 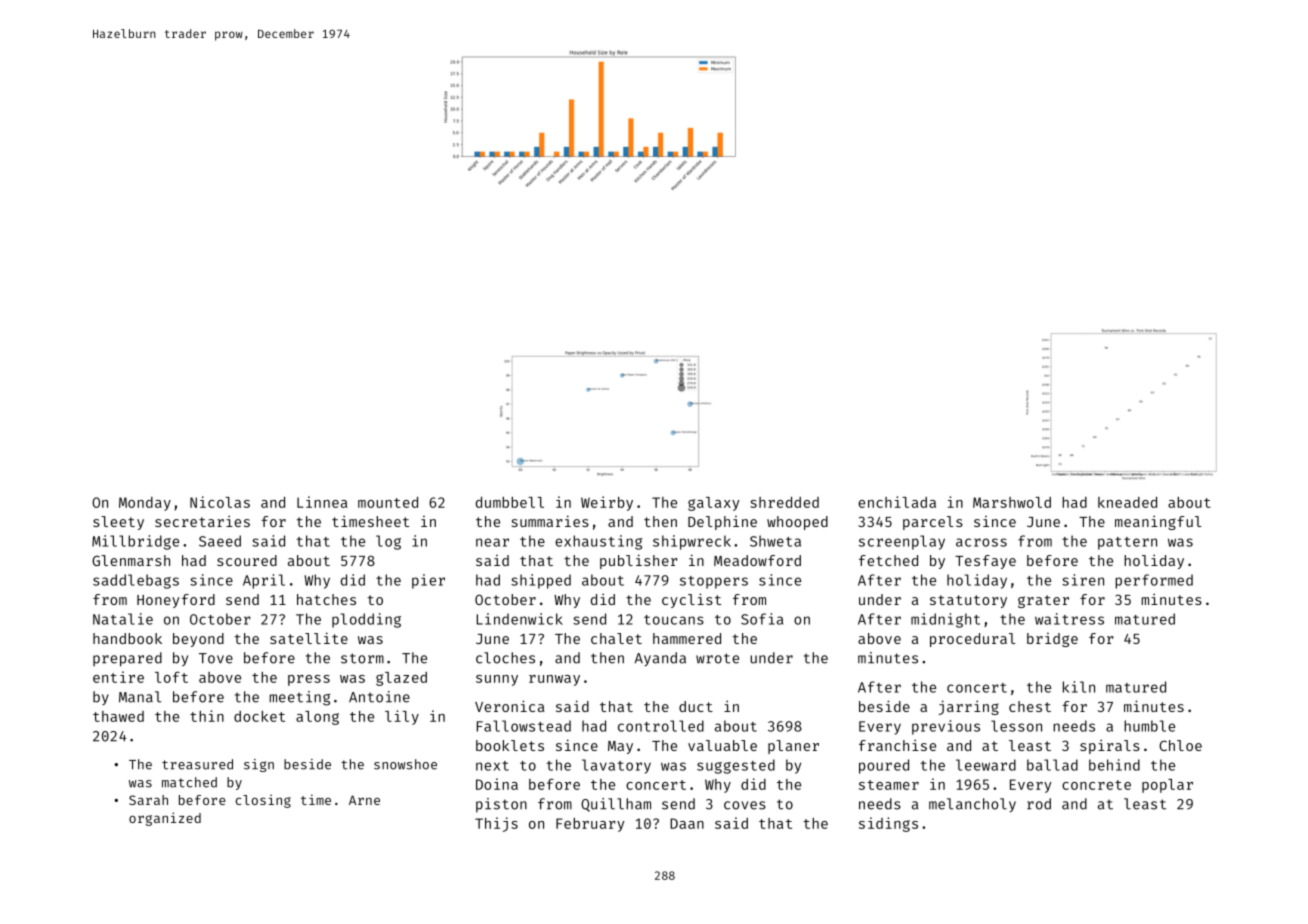 I want to click on thawed, so click(x=118, y=716).
